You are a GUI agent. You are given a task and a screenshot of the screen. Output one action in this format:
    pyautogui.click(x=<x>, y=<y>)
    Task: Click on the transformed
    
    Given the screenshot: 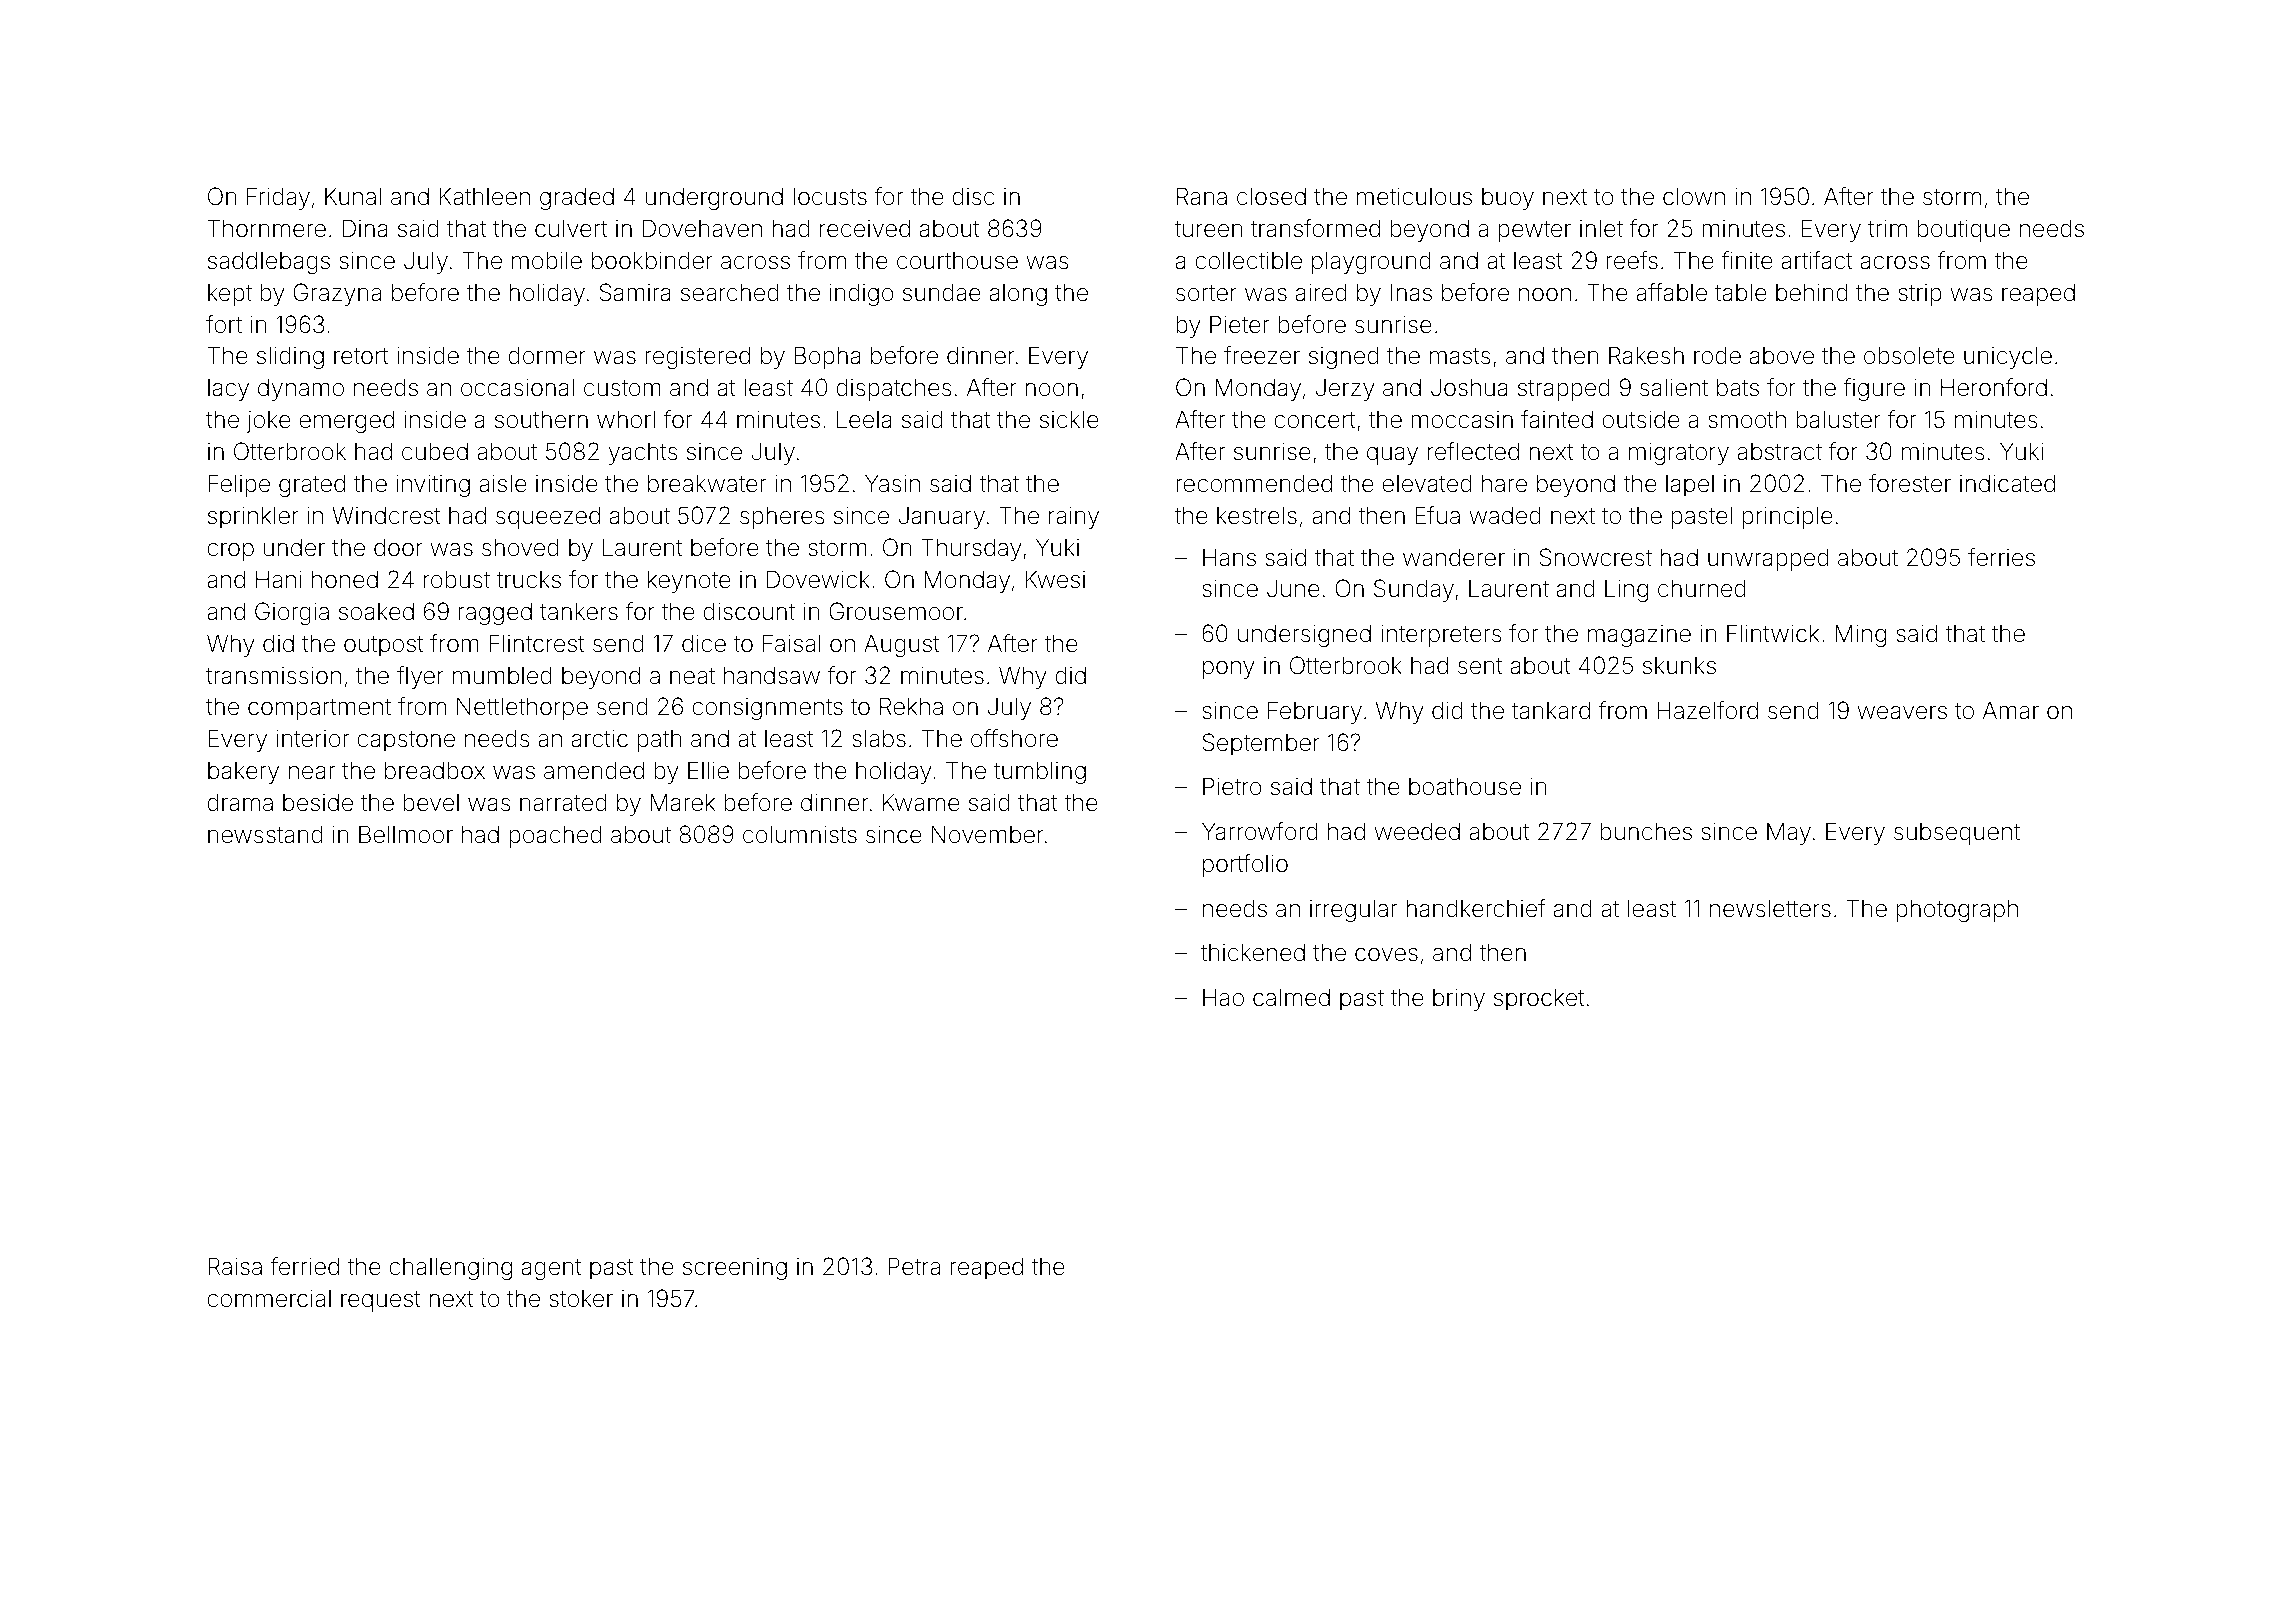 What is the action you would take?
    pyautogui.click(x=1315, y=228)
